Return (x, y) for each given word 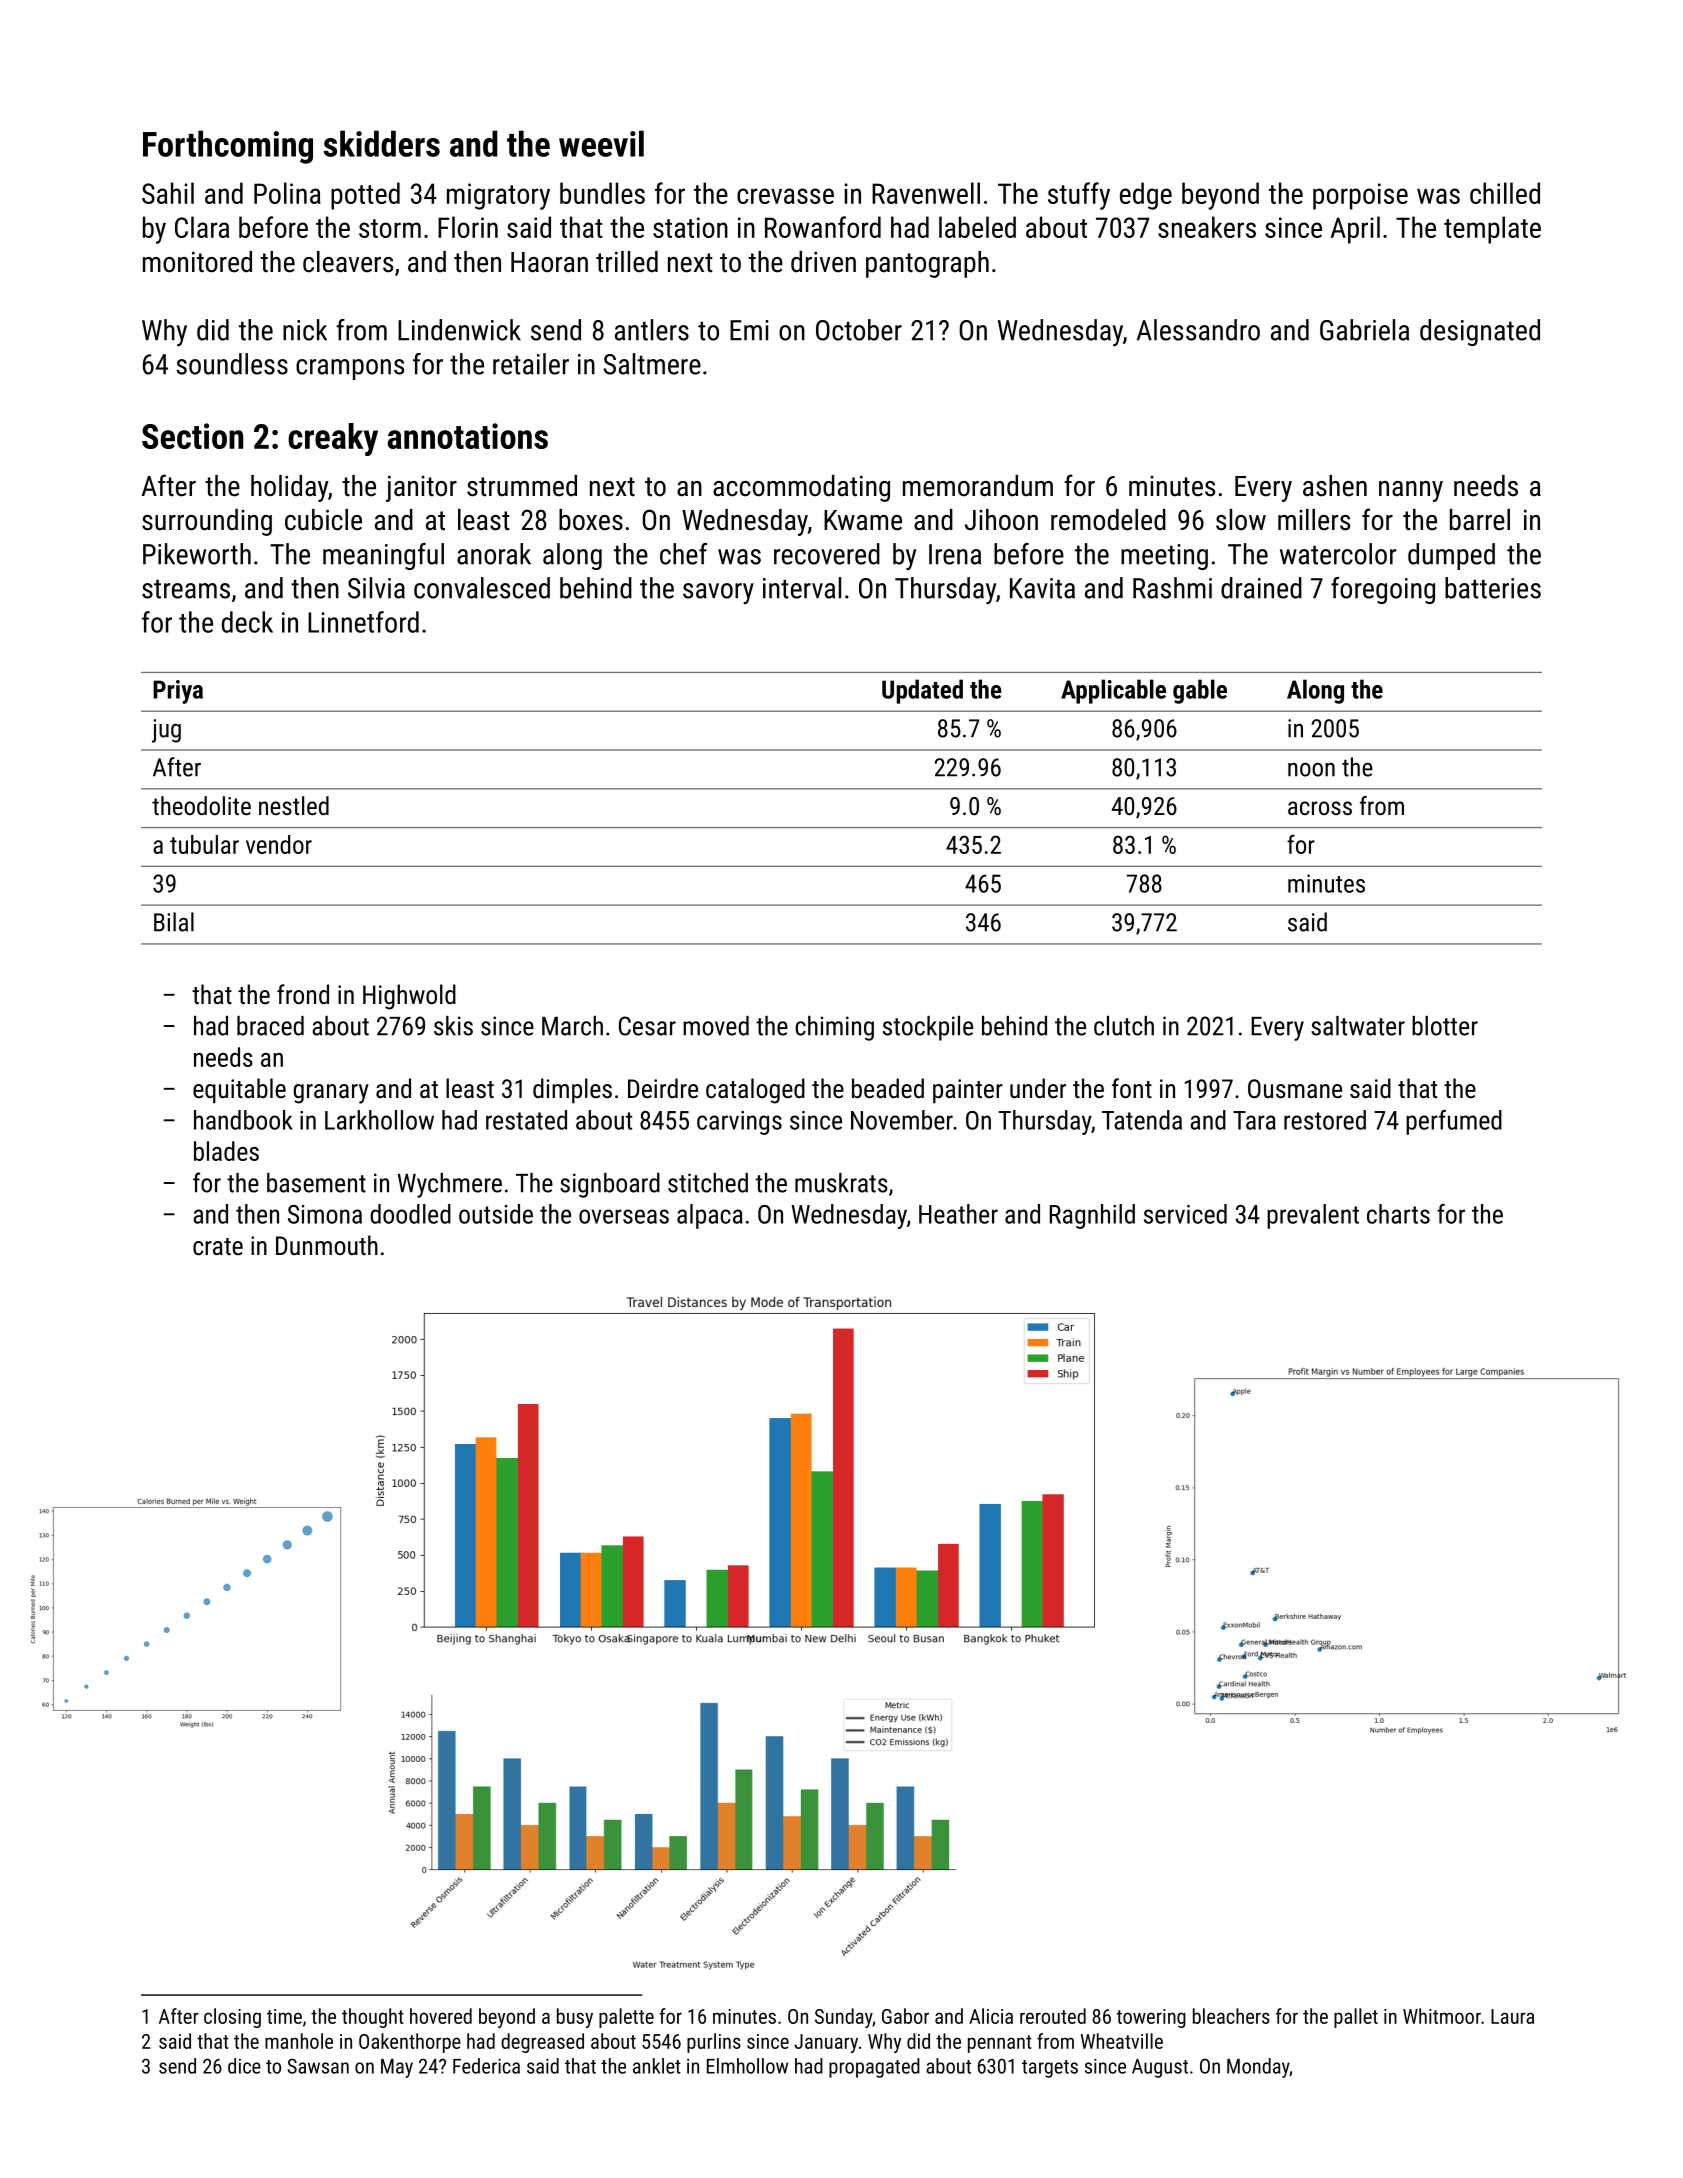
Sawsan (318, 2066)
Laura (1512, 2016)
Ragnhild (1092, 1216)
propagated (874, 2068)
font (1132, 1088)
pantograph (927, 264)
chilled (1505, 193)
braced (270, 1026)
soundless (232, 364)
